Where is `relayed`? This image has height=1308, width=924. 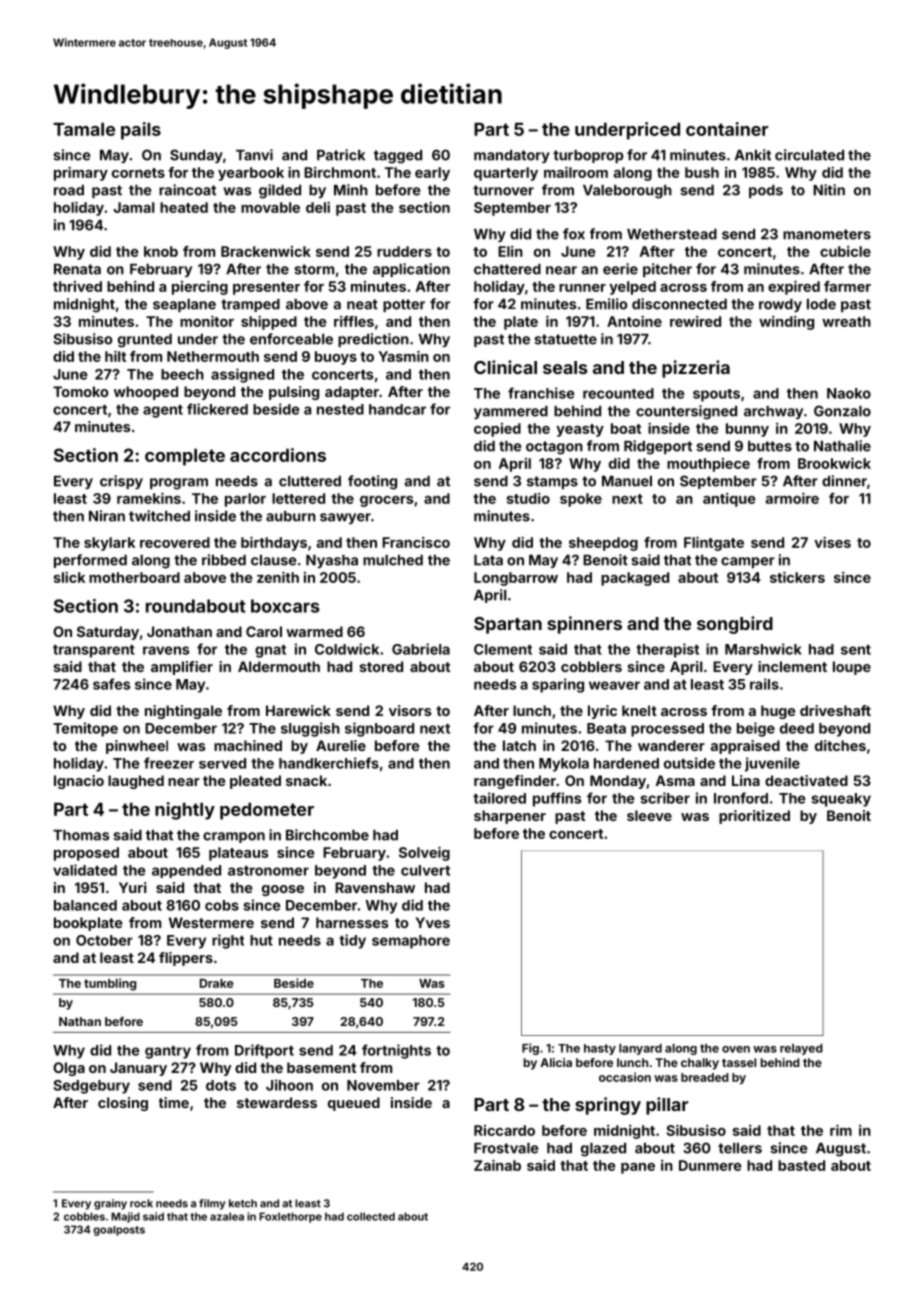
relayed is located at coordinates (801, 1049).
